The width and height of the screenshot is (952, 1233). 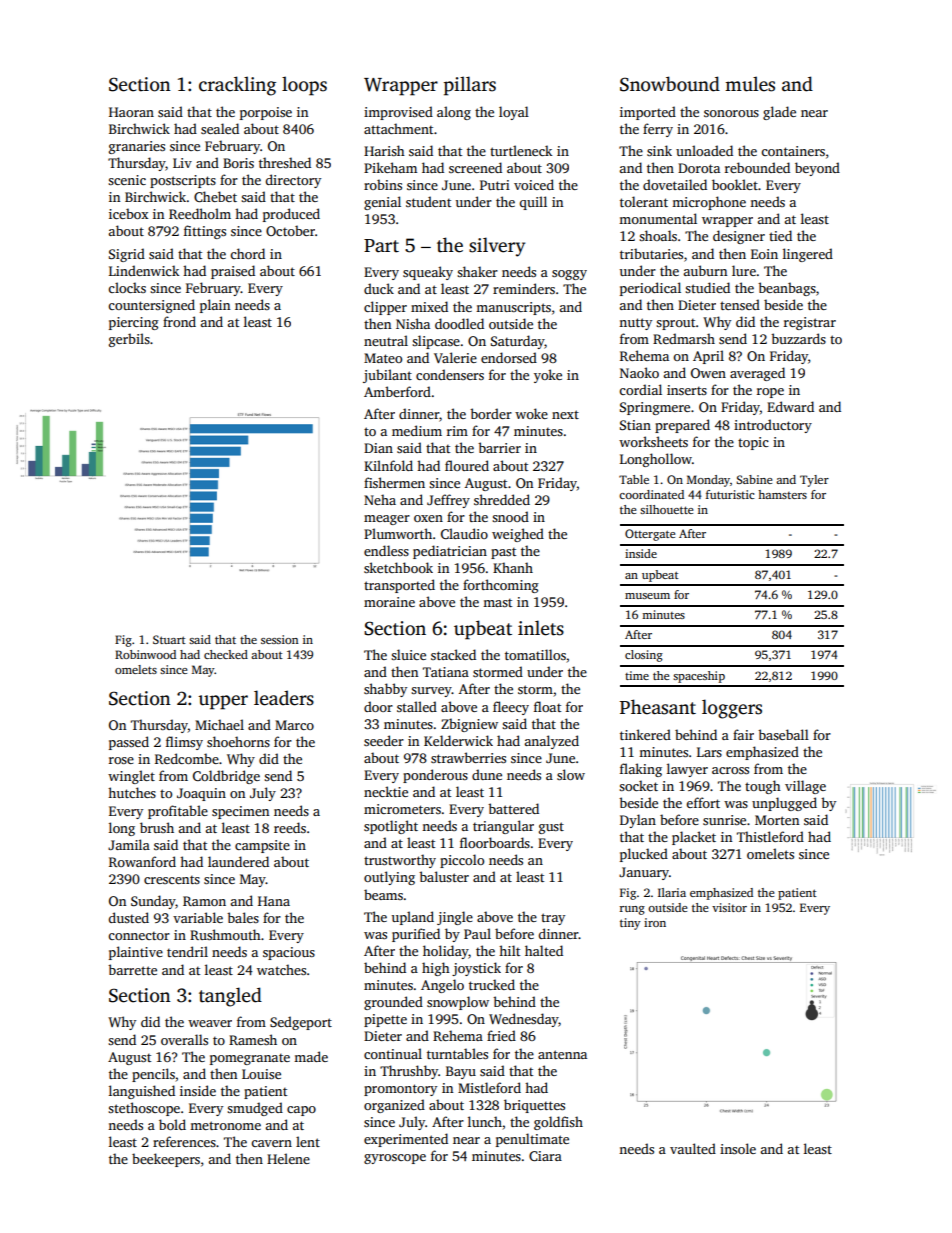 I want to click on floorboards, so click(x=495, y=842).
